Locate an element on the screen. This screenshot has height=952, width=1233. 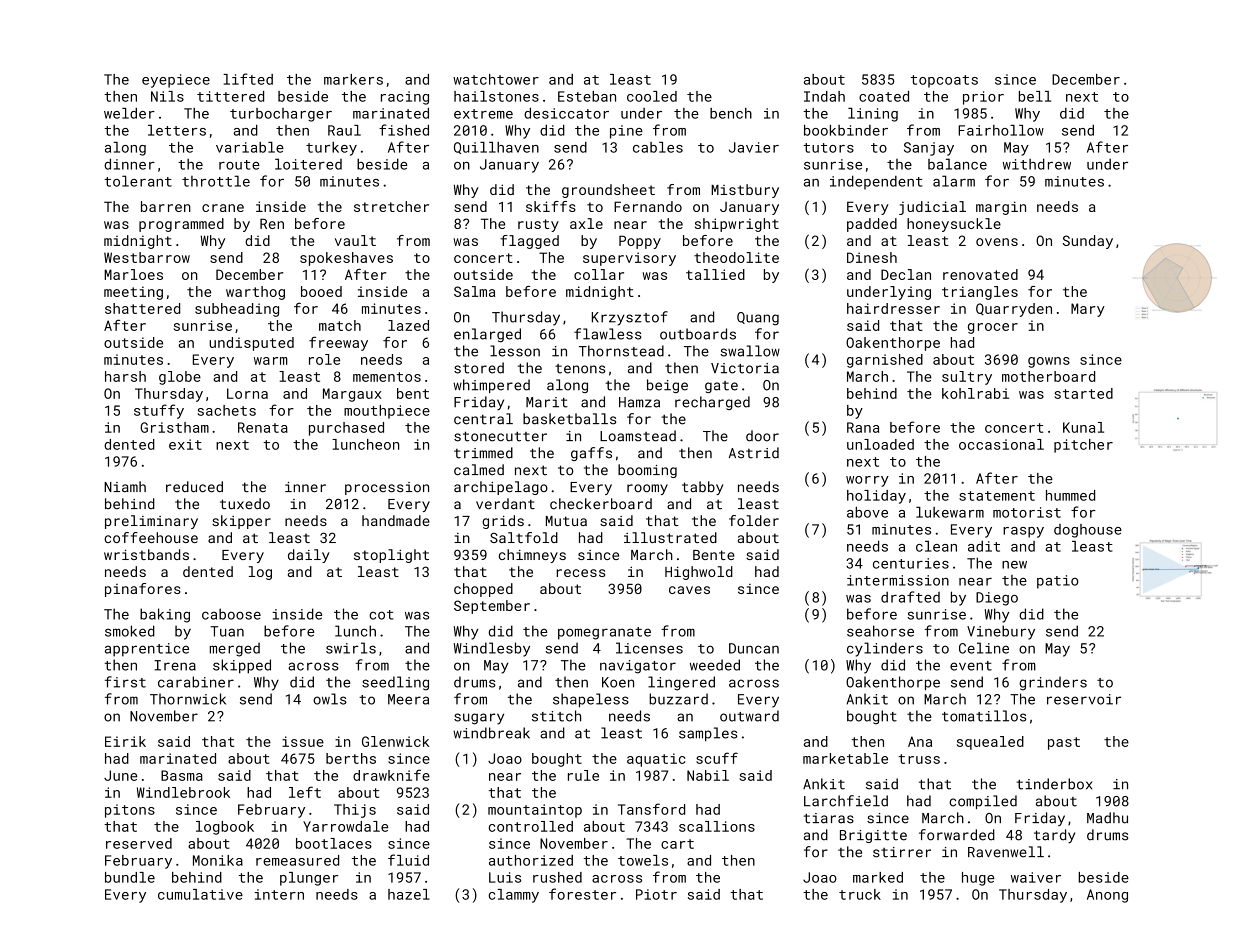
honeysuckle is located at coordinates (954, 225).
